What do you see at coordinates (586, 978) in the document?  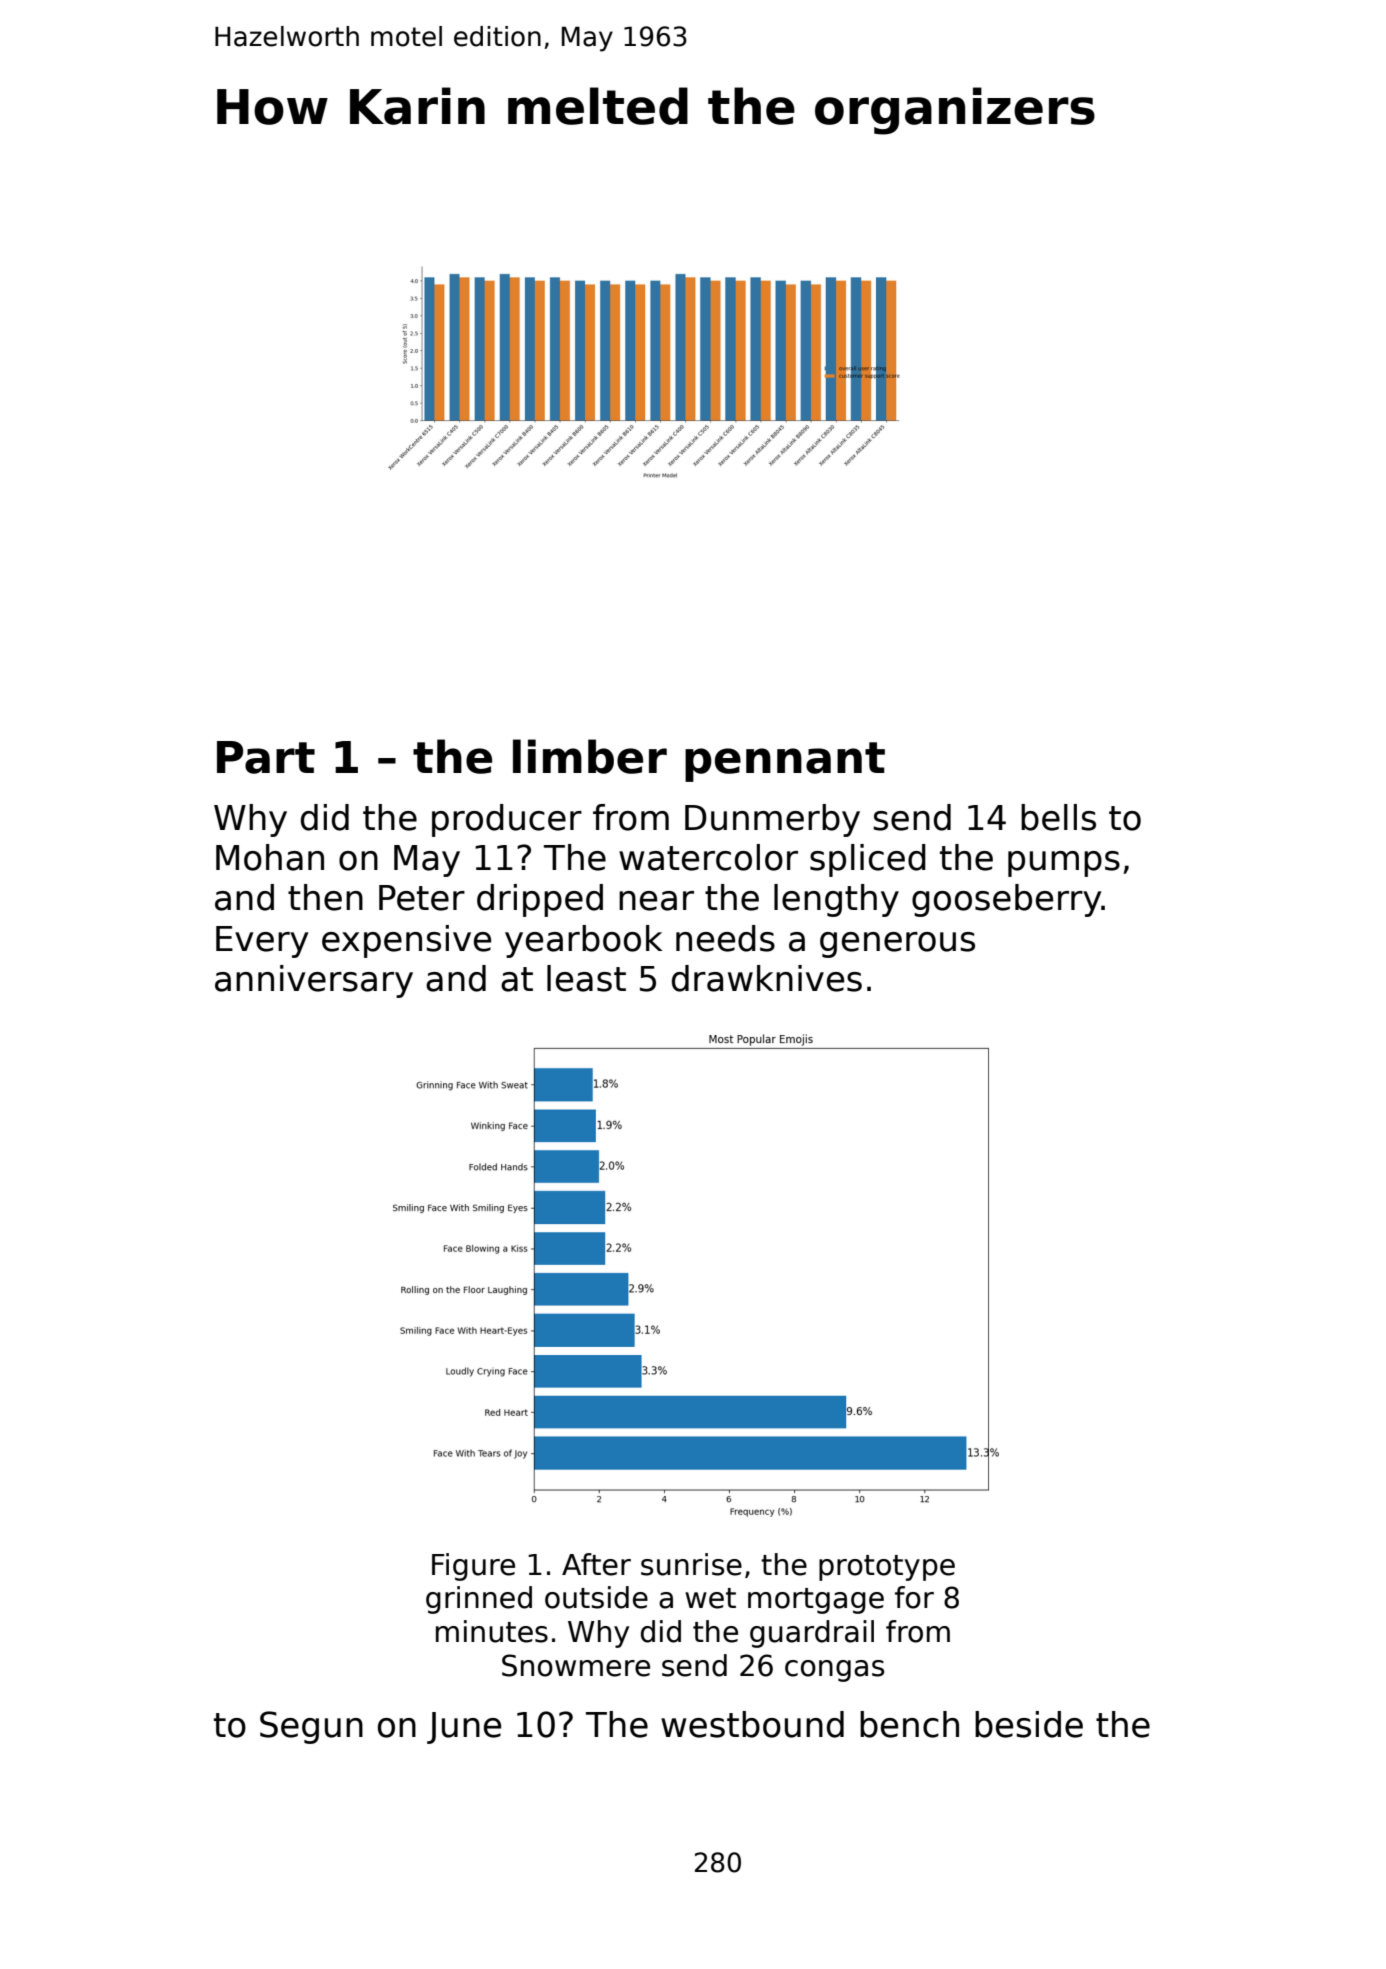 I see `least` at bounding box center [586, 978].
